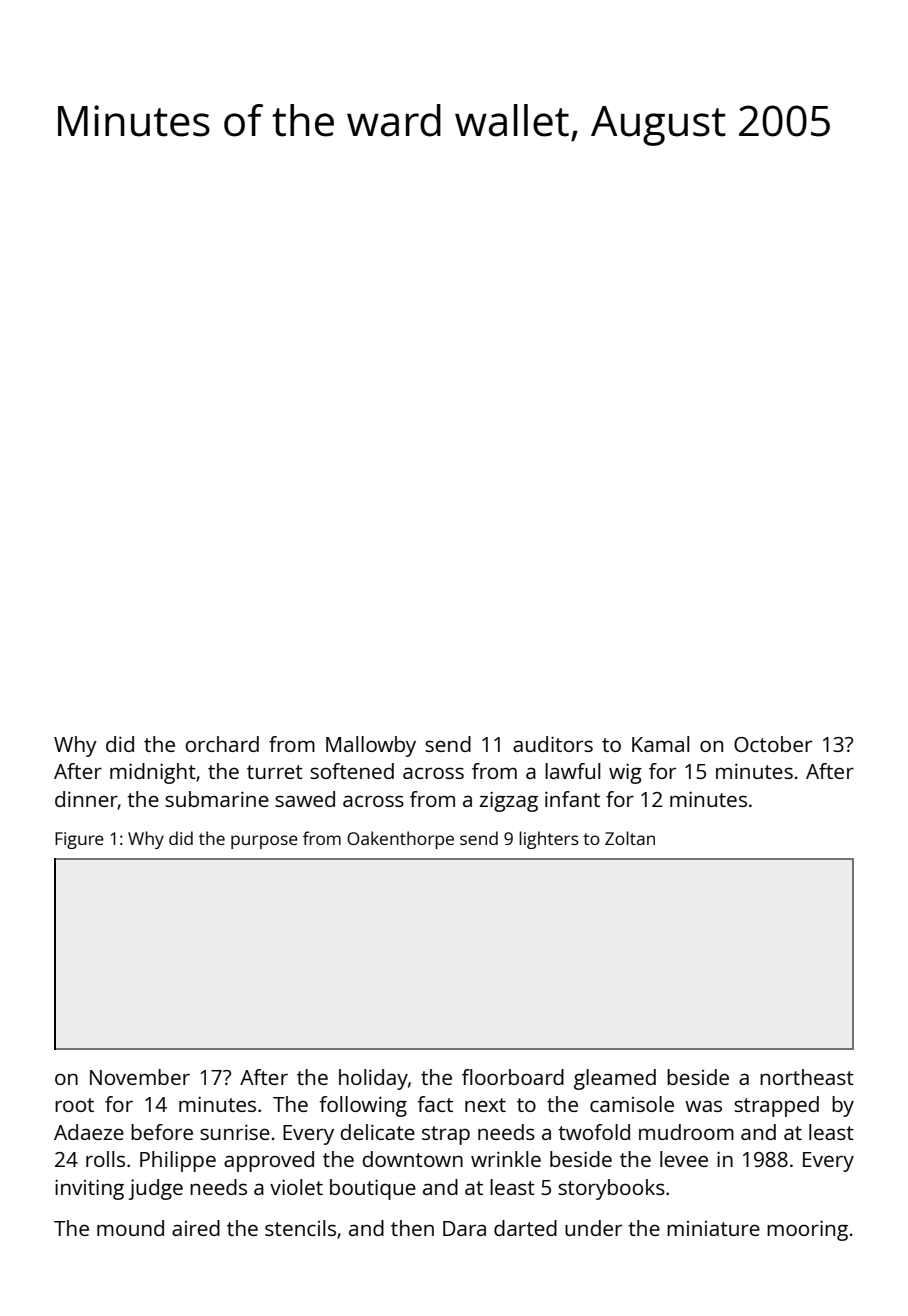 Image resolution: width=908 pixels, height=1316 pixels. I want to click on Zoltan, so click(630, 838).
